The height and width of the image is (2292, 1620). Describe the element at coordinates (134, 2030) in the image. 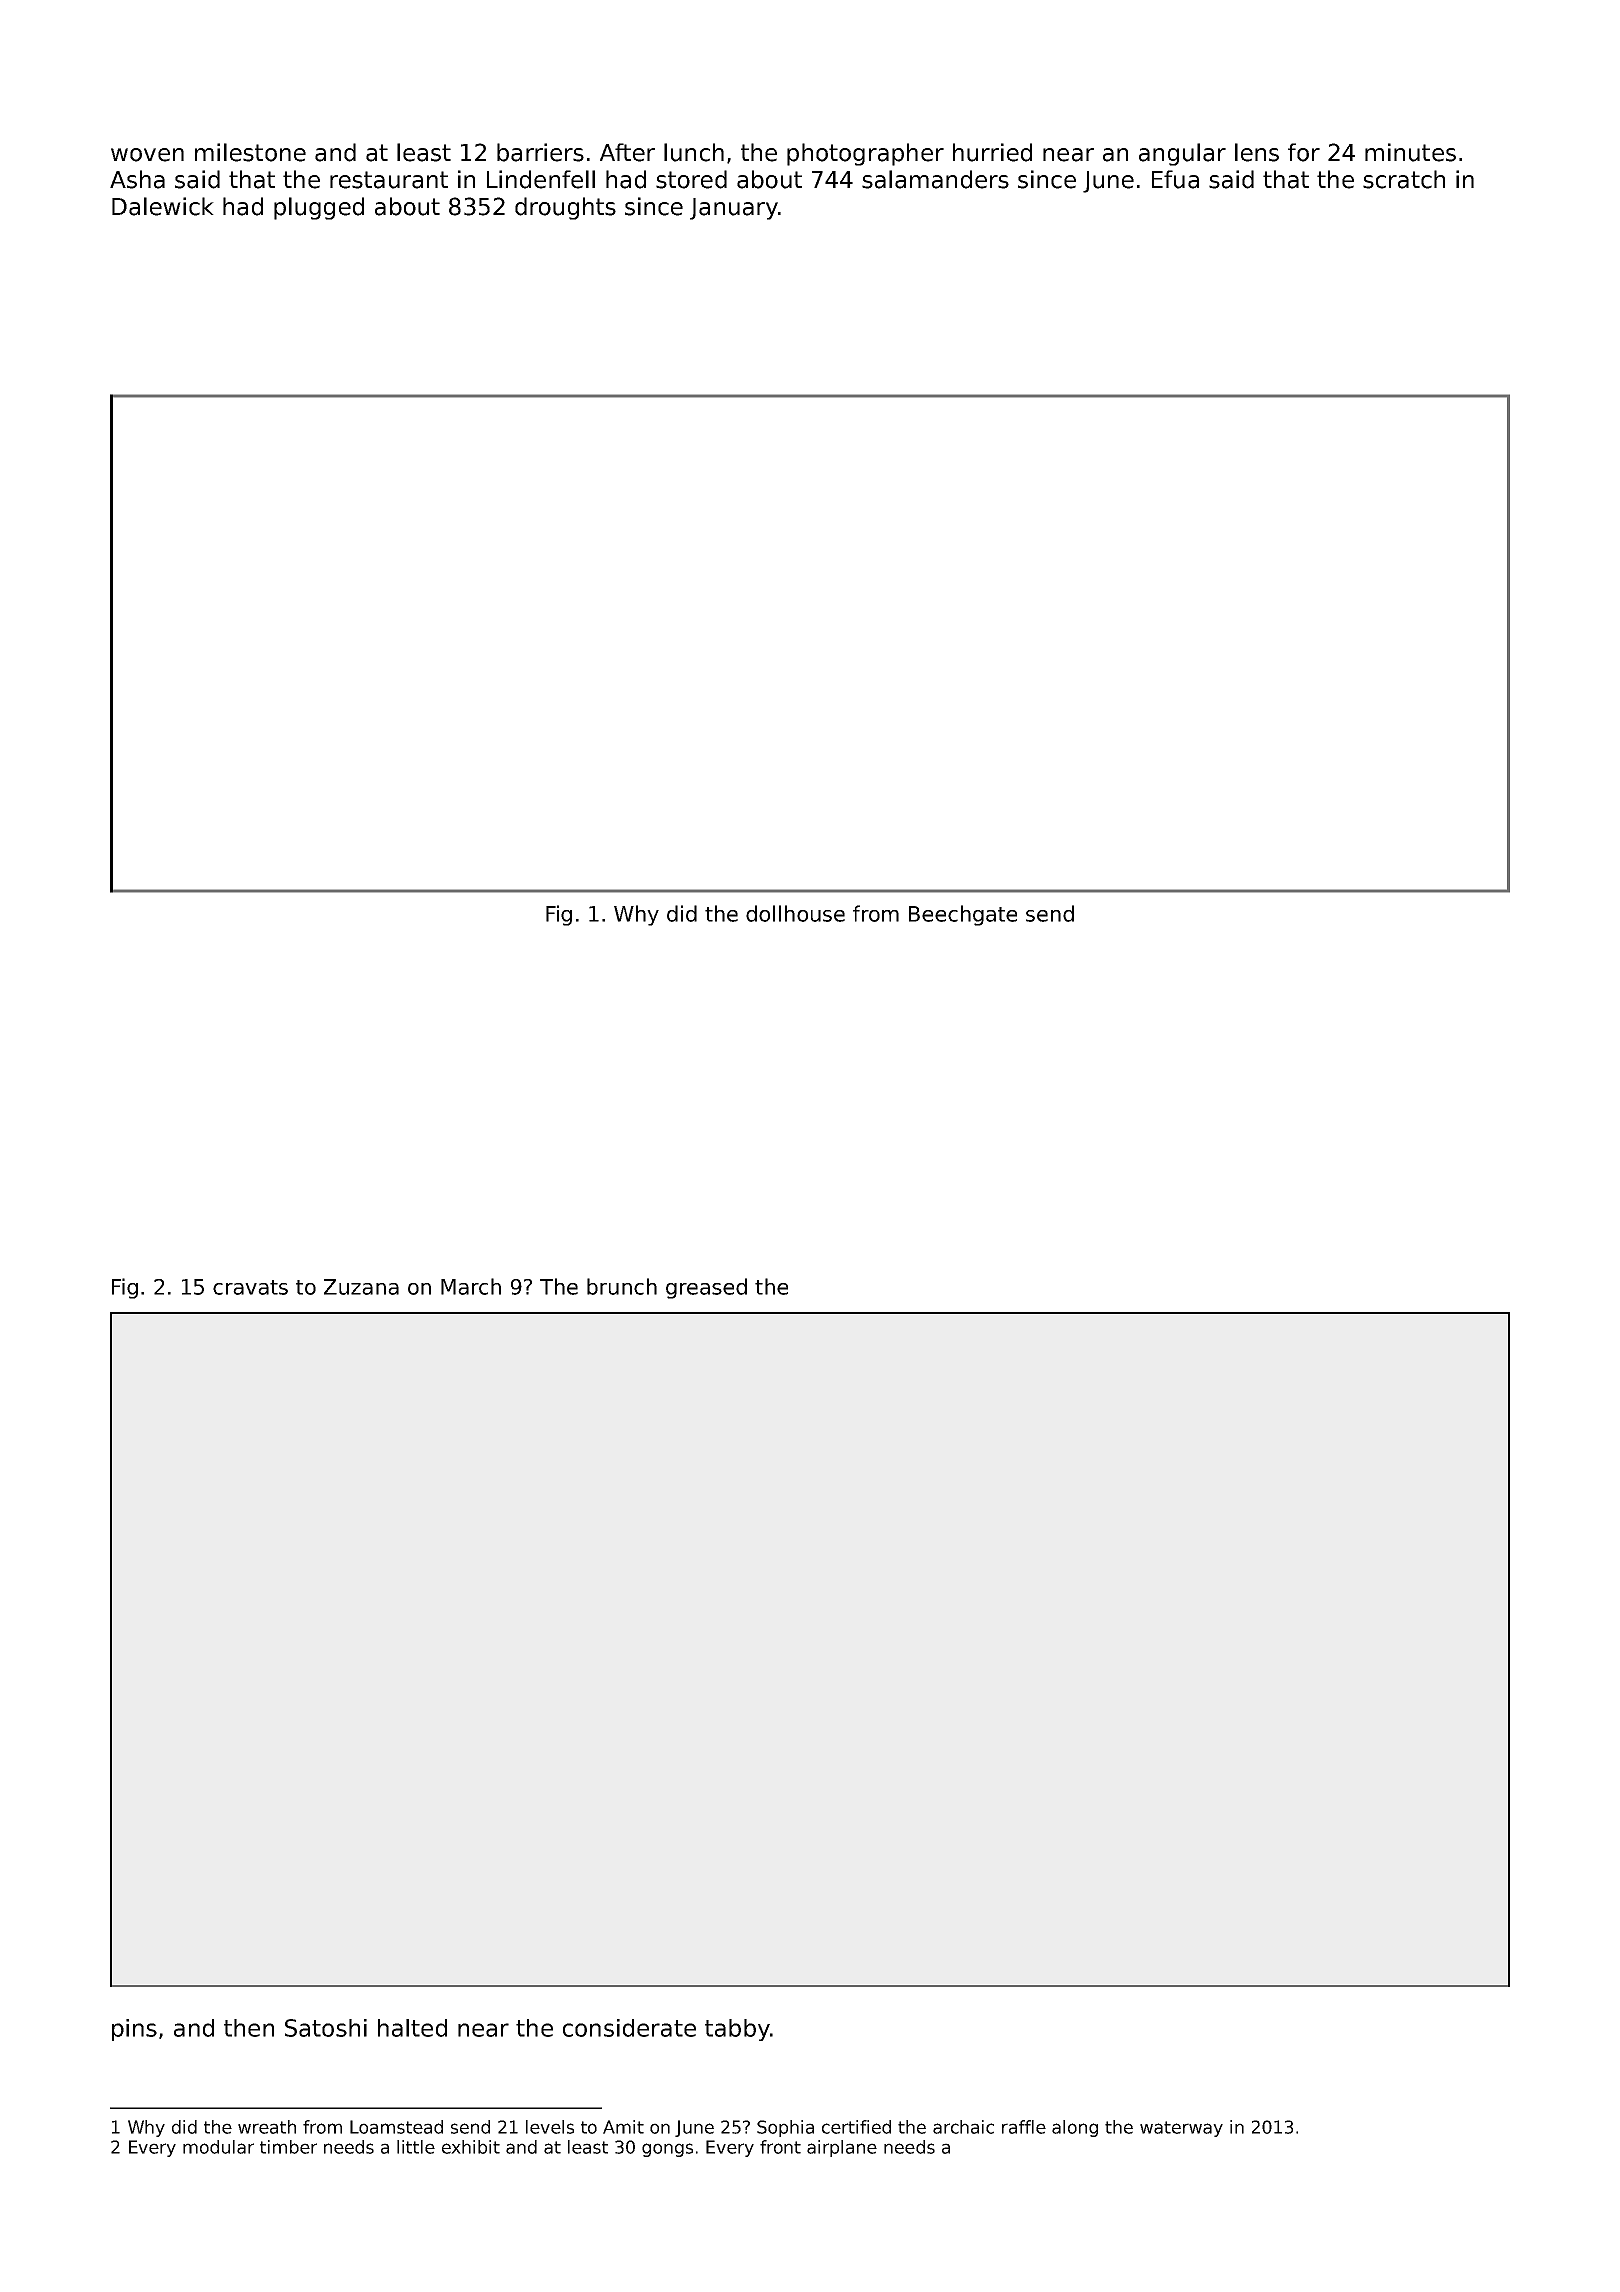

I see `pins` at that location.
